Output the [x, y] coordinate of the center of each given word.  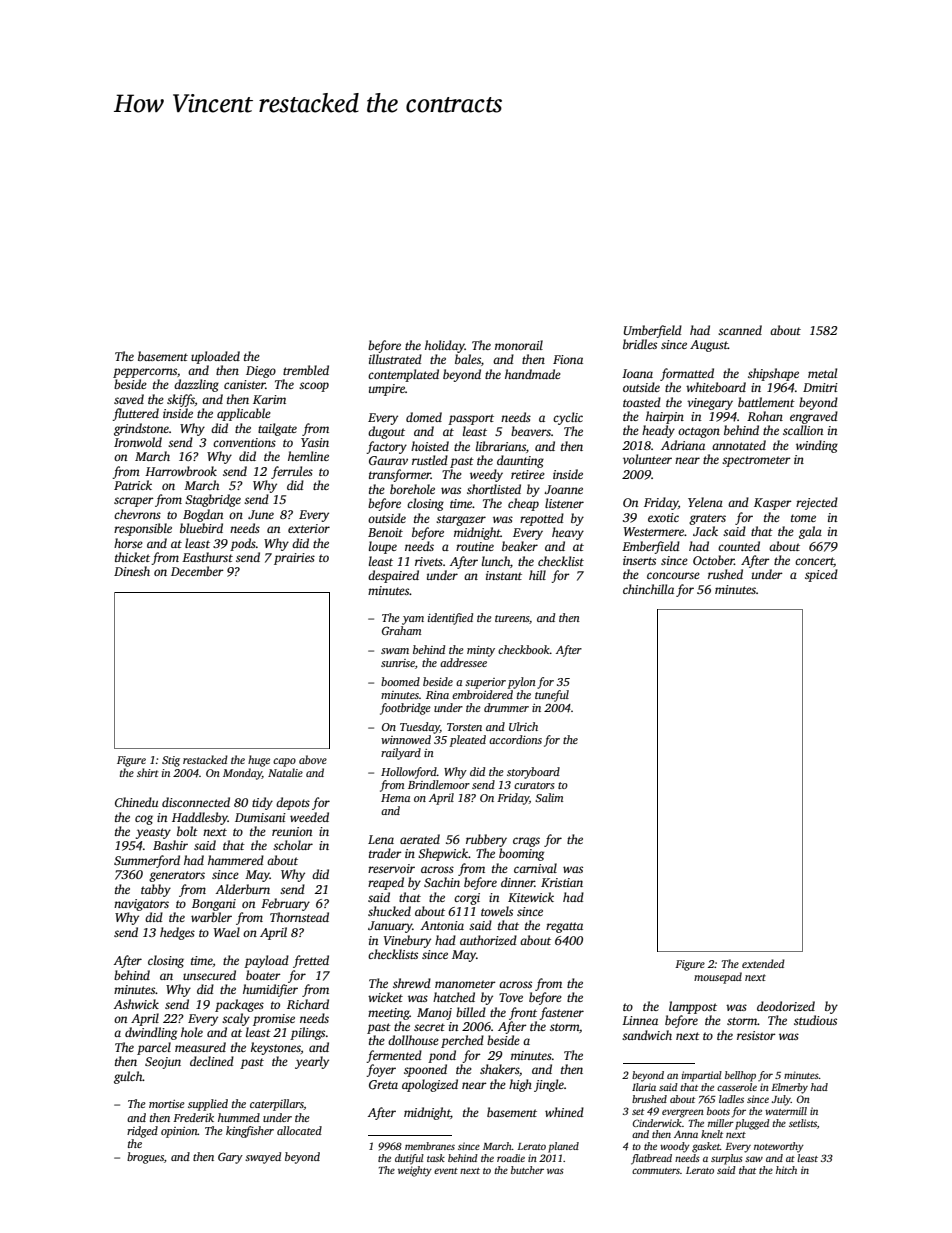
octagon [699, 432]
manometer [465, 984]
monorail [519, 345]
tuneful [552, 696]
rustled [430, 460]
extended [763, 963]
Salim [549, 797]
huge [259, 761]
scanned [740, 330]
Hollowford [409, 773]
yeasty [153, 833]
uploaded [215, 357]
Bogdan [203, 515]
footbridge [405, 709]
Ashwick [136, 1004]
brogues [145, 1158]
